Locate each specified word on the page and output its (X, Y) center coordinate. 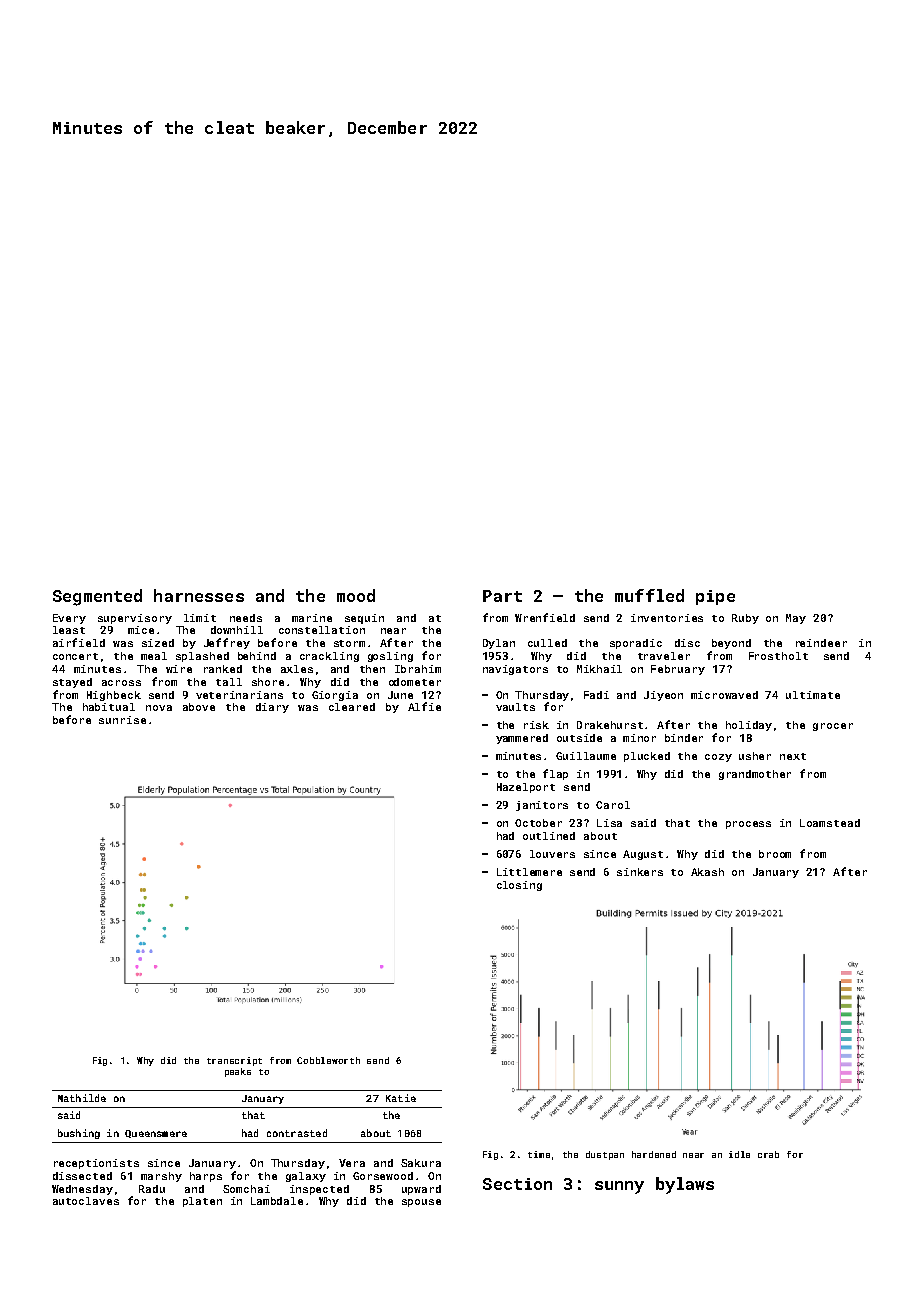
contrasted (297, 1133)
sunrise (122, 720)
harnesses (199, 595)
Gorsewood (383, 1176)
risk (536, 725)
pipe (715, 597)
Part (502, 596)
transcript (234, 1061)
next (793, 756)
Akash (707, 872)
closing (519, 886)
